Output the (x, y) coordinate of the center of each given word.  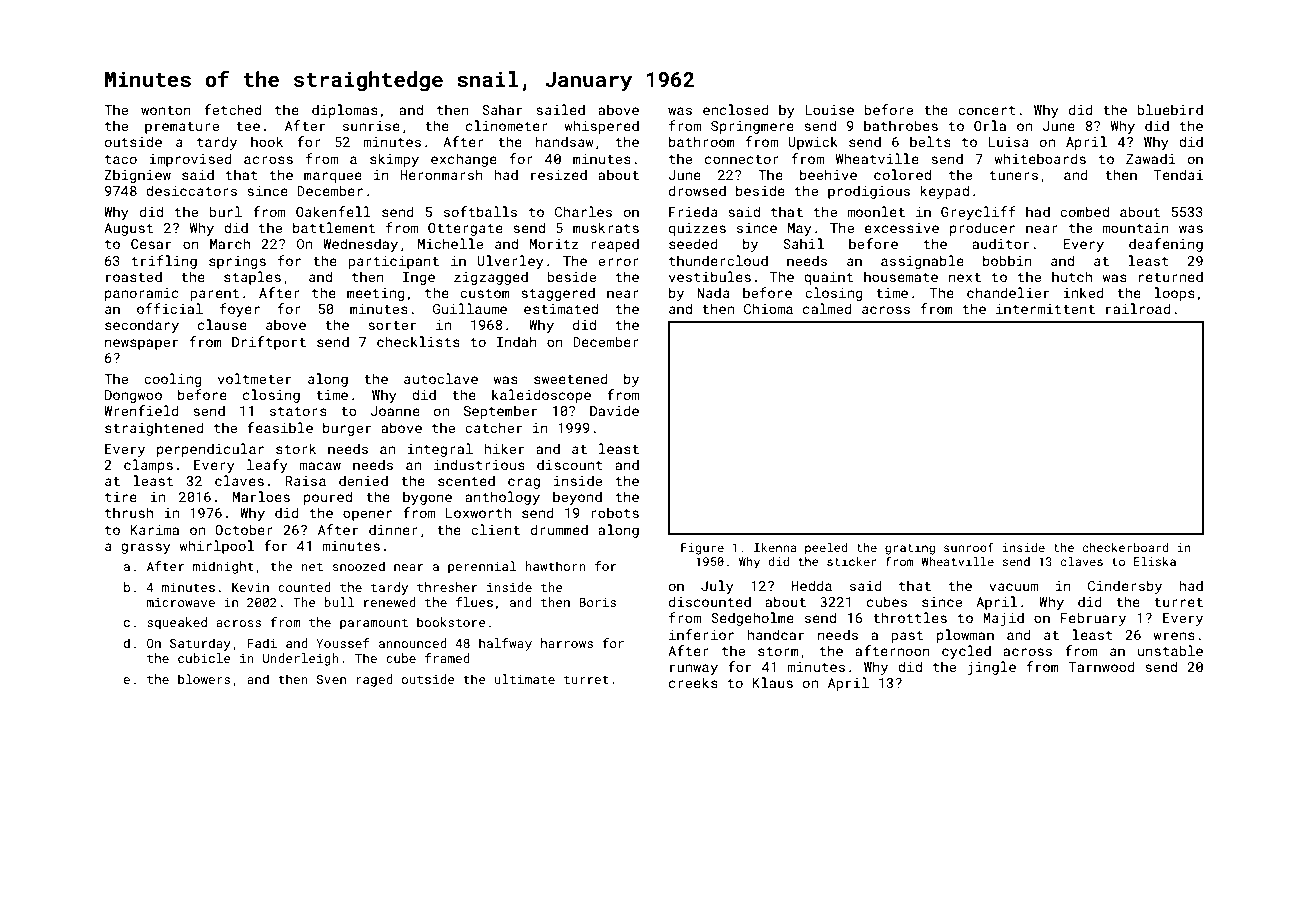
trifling (164, 262)
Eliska (1155, 561)
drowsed (697, 190)
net (312, 566)
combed (1084, 211)
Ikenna (775, 547)
